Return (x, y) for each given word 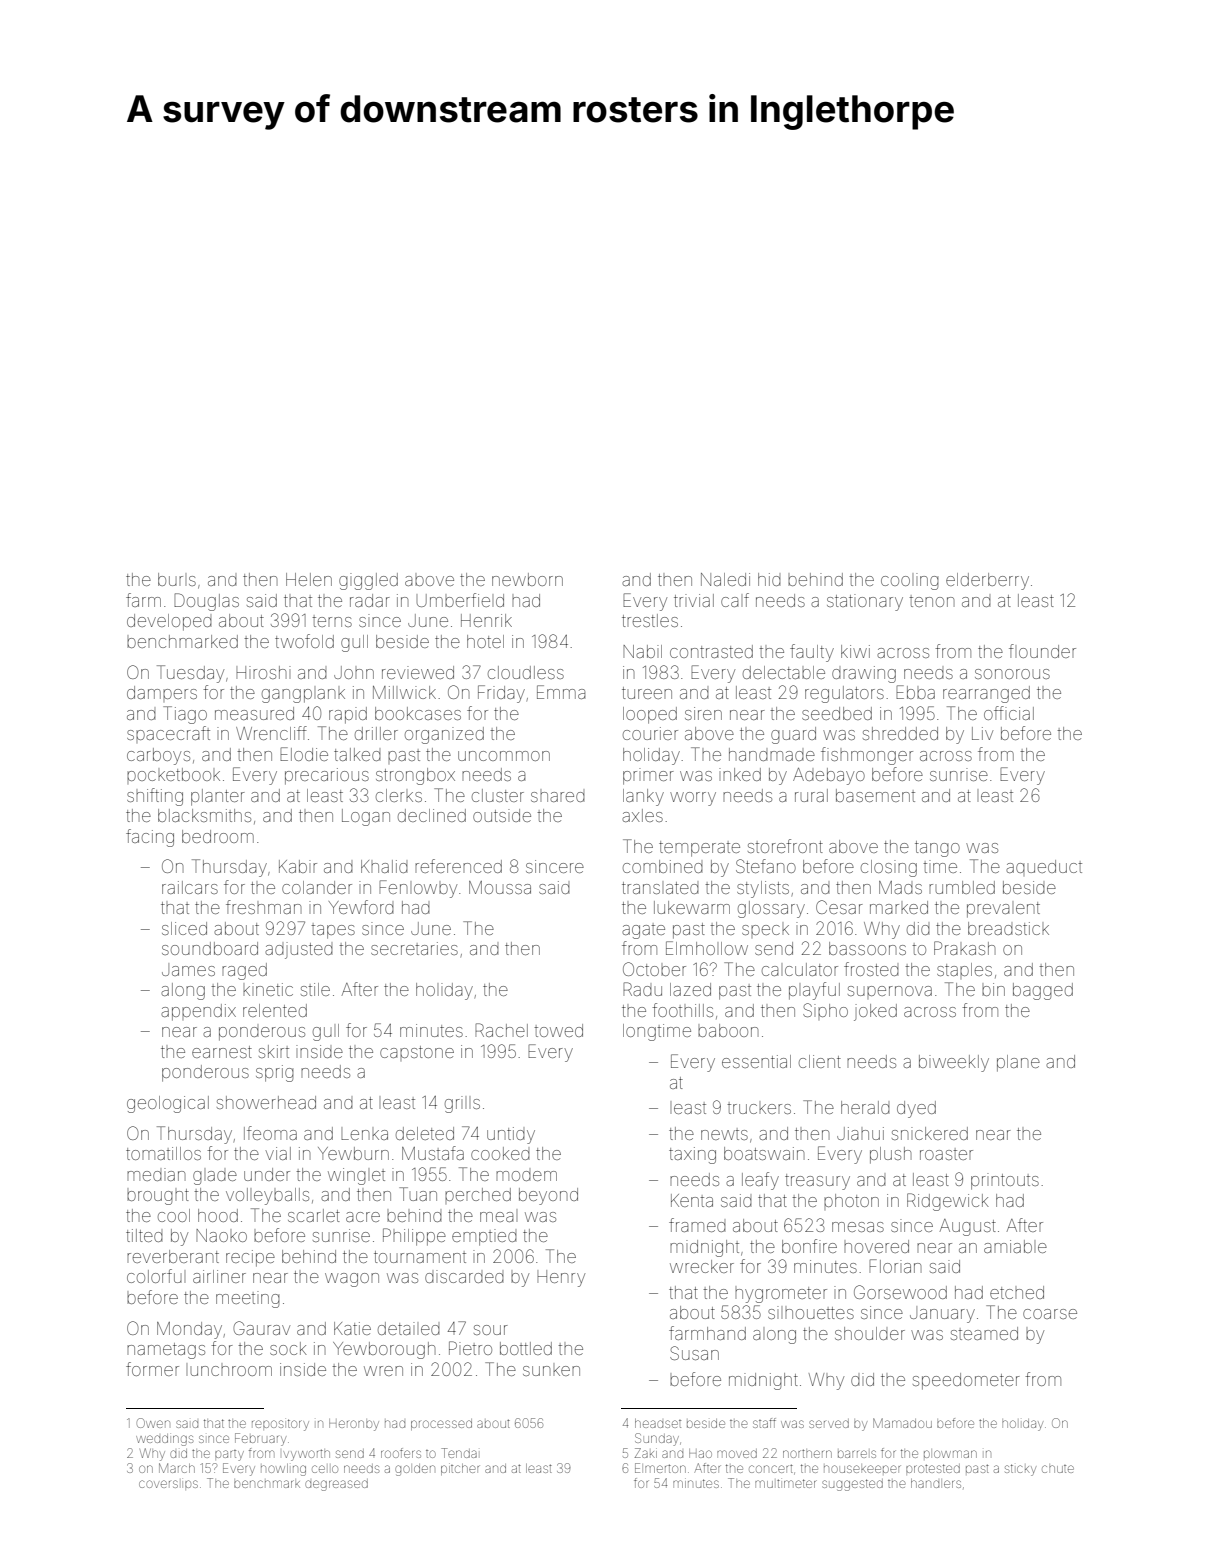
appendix (198, 1012)
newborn (527, 579)
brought (158, 1197)
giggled (368, 581)
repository (280, 1425)
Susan (694, 1353)
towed (558, 1030)
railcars (190, 887)
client (820, 1061)
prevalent (1003, 910)
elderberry (987, 581)
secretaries (414, 948)
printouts (1005, 1181)
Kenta (692, 1200)
